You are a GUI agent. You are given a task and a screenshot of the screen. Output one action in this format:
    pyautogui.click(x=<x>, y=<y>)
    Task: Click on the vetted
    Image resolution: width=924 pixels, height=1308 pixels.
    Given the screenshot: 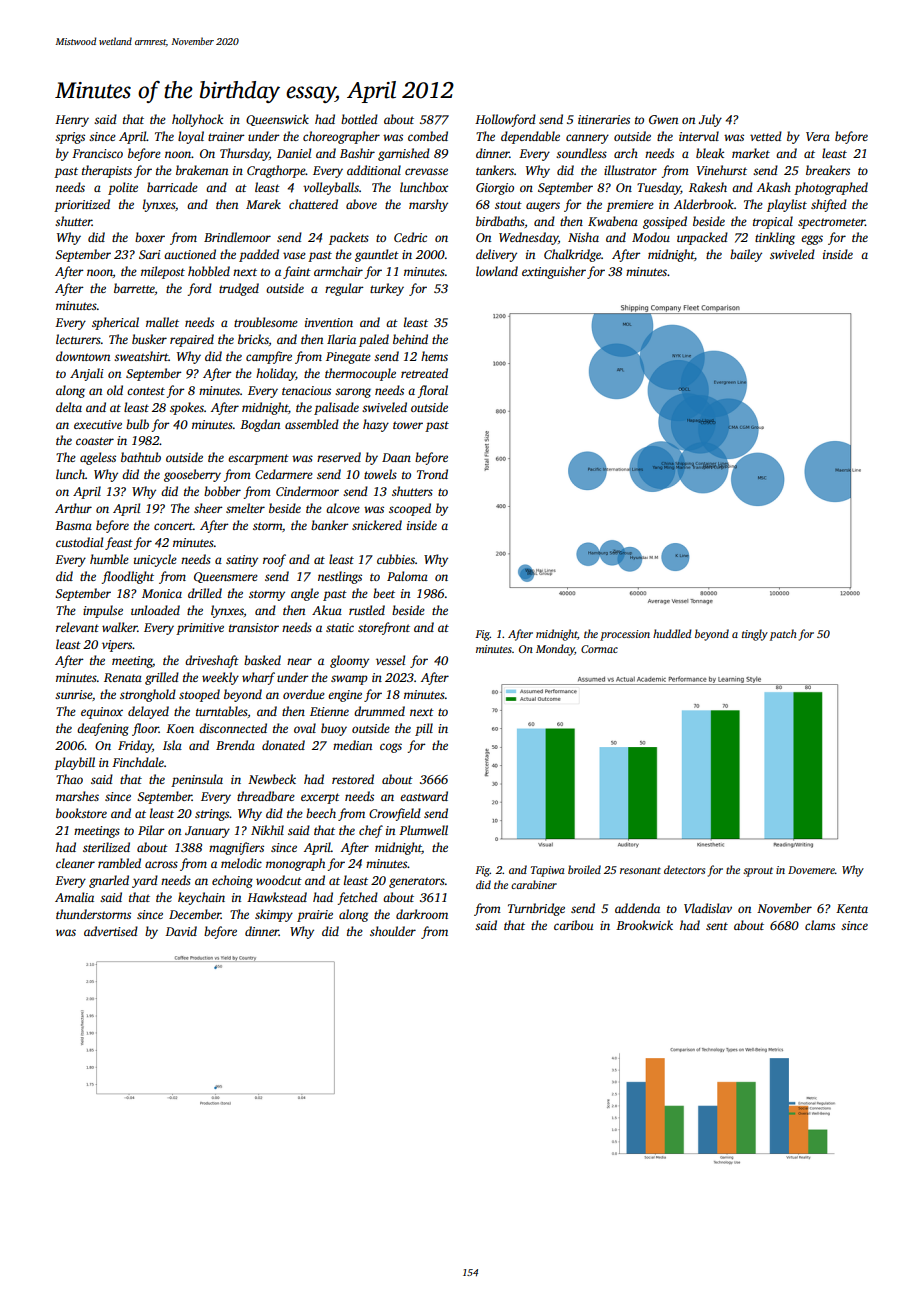 What is the action you would take?
    pyautogui.click(x=766, y=136)
